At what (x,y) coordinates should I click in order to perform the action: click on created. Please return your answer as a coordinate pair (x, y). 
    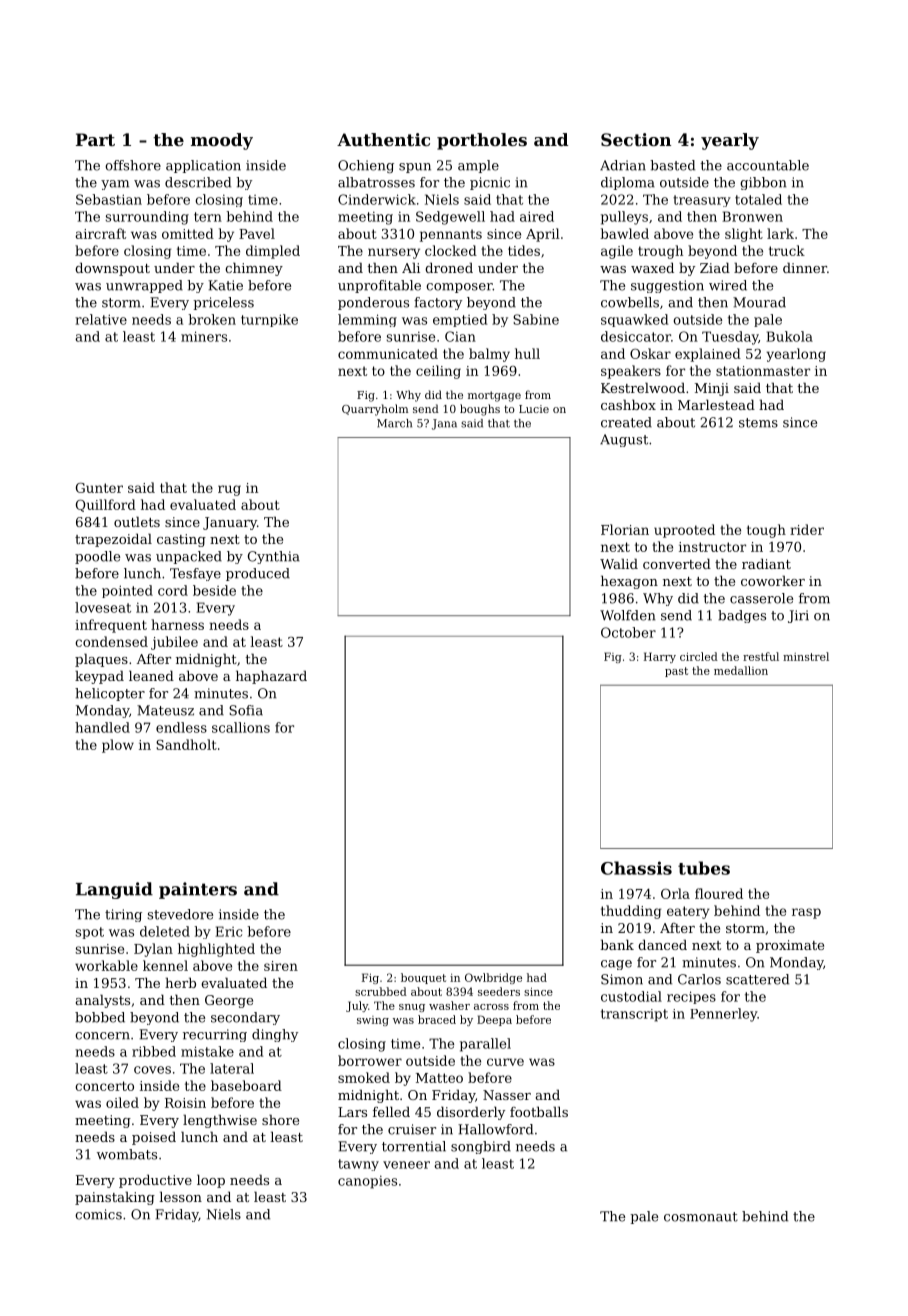
    Looking at the image, I should click on (626, 422).
